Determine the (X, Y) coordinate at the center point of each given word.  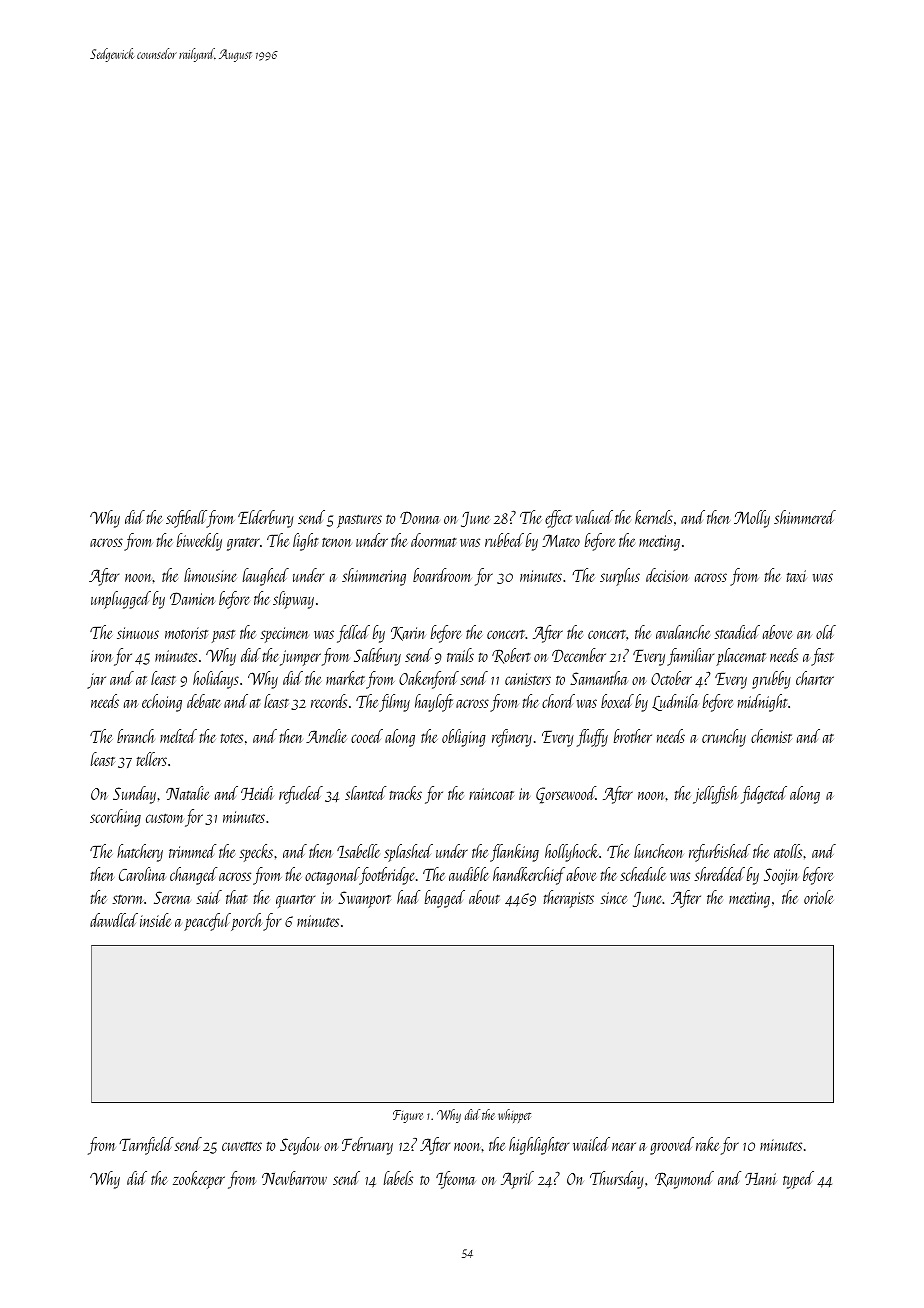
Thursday (617, 1180)
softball (186, 519)
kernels (654, 517)
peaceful (207, 922)
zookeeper (199, 1180)
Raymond (684, 1180)
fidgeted (764, 795)
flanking (514, 853)
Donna (419, 517)
